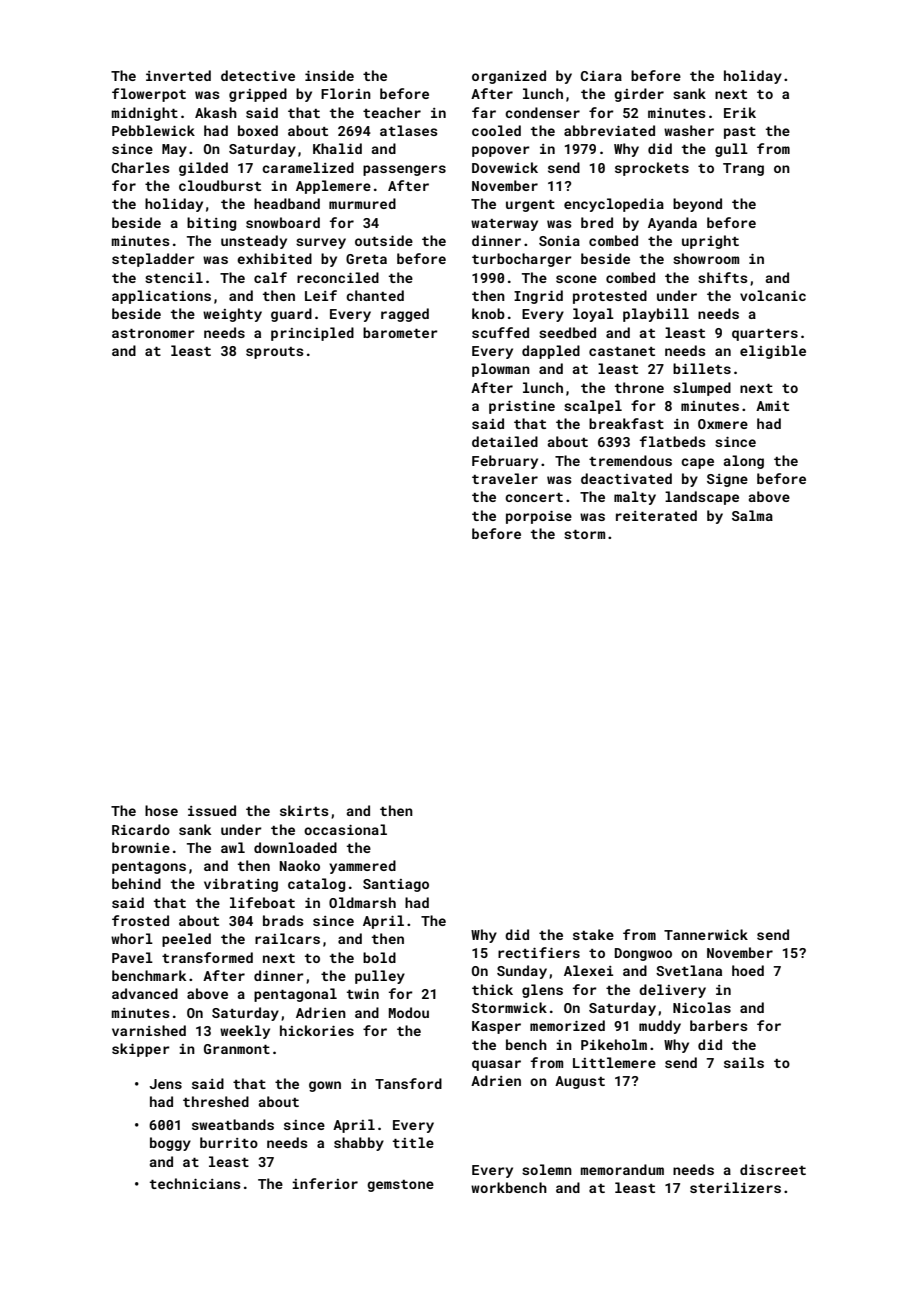 The width and height of the image is (924, 1308). I want to click on pentagons, so click(149, 868).
